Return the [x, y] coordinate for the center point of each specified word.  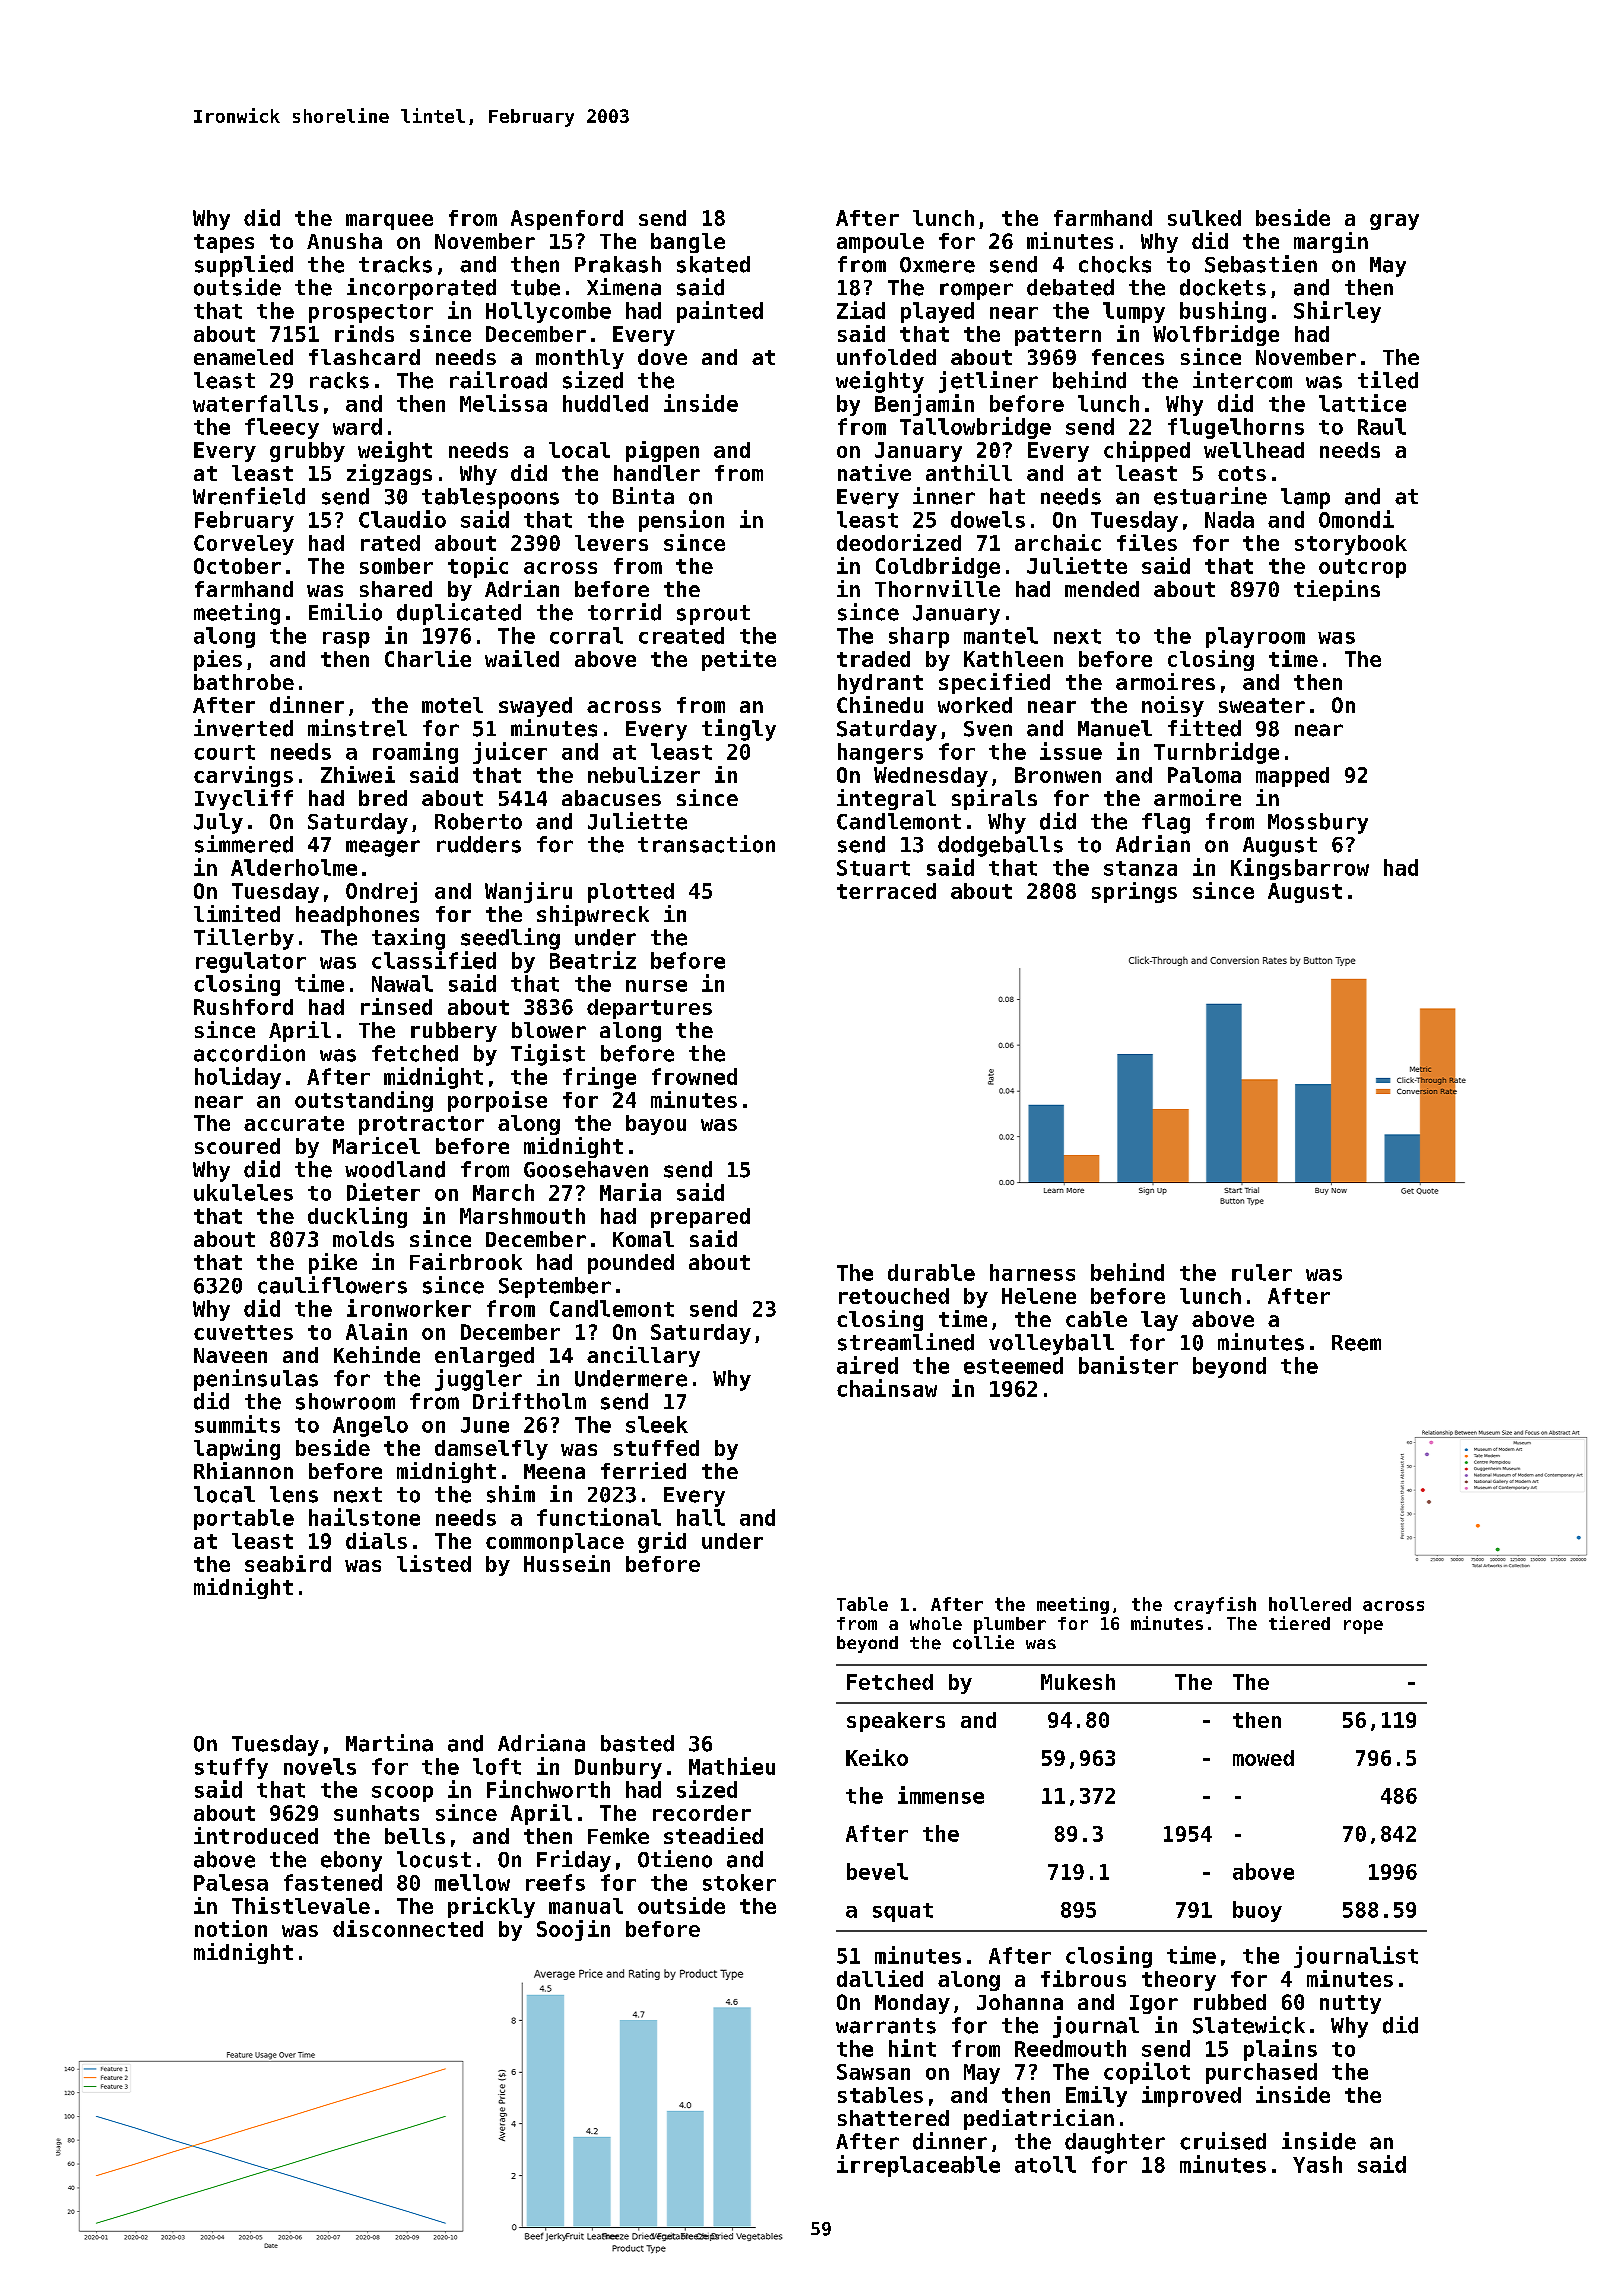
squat [903, 1912]
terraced [886, 891]
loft [497, 1766]
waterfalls [255, 403]
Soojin [573, 1930]
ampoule [880, 243]
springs [1134, 892]
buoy [1257, 1911]
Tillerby [244, 939]
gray [1394, 222]
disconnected [408, 1928]
